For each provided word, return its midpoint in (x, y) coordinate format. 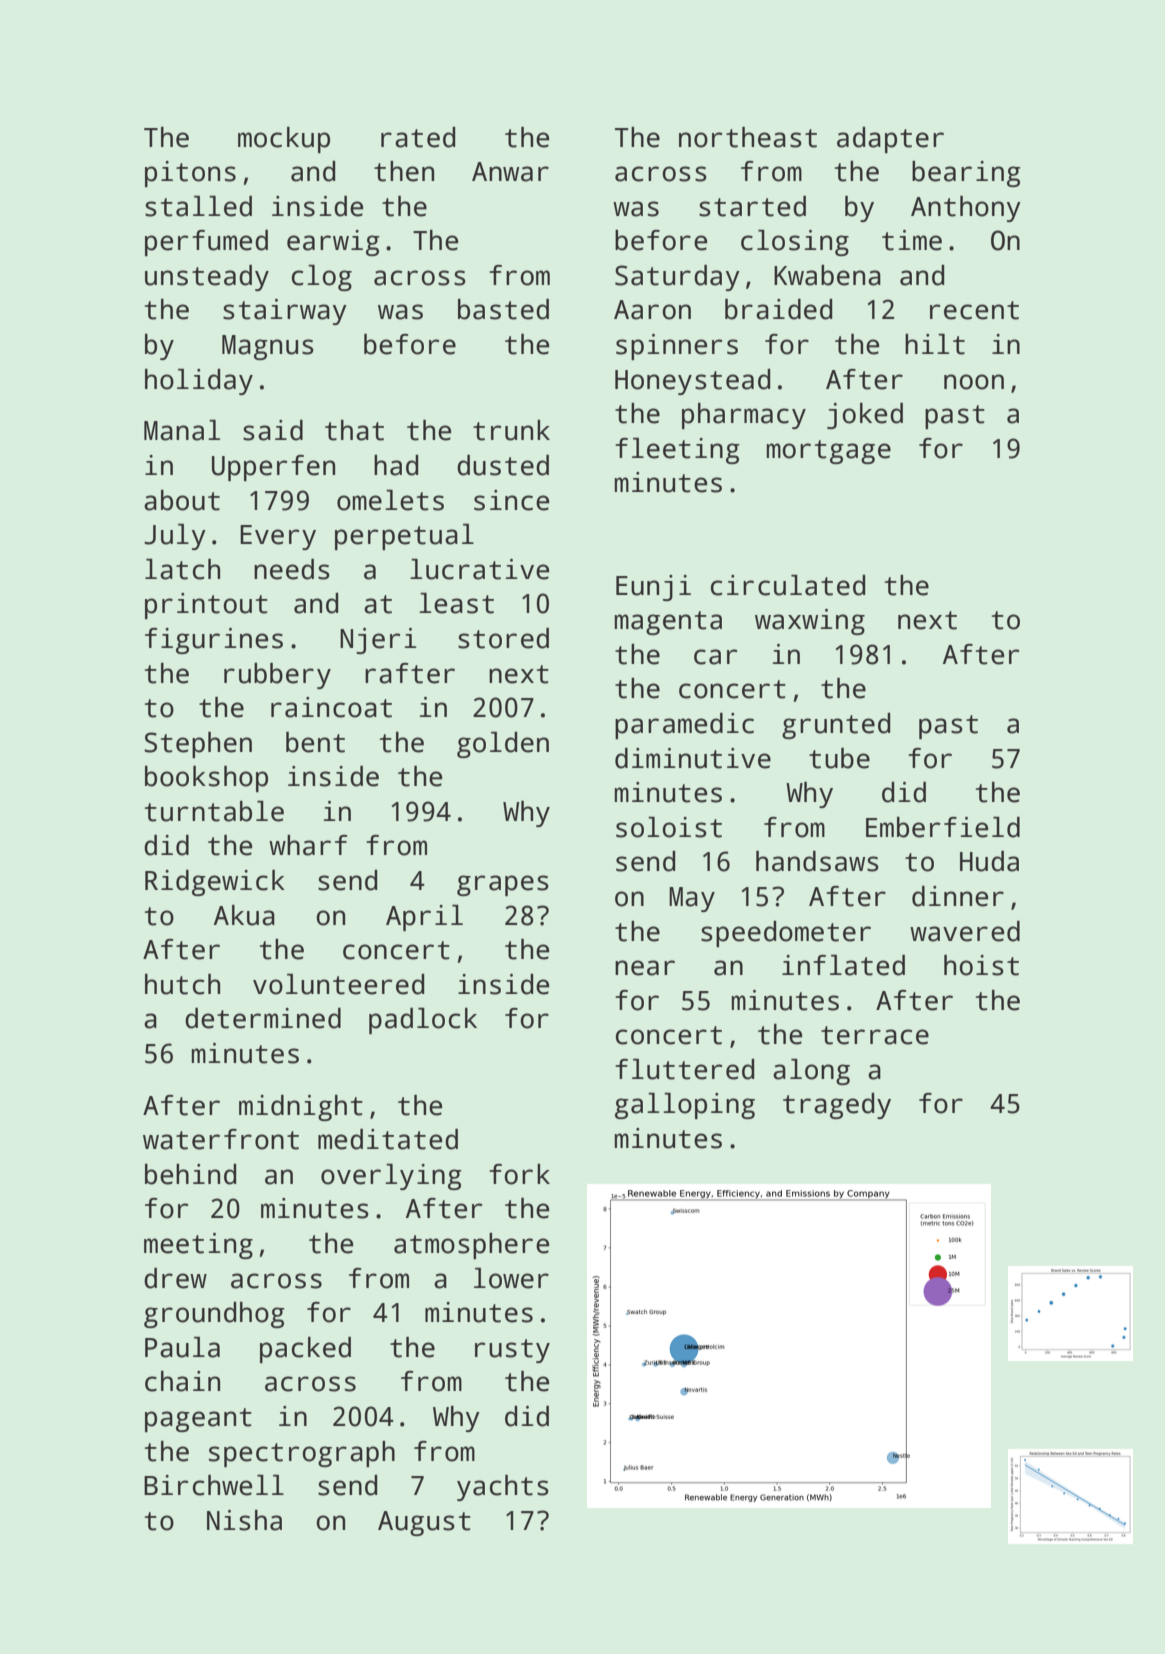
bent (315, 742)
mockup (284, 140)
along (811, 1072)
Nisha (244, 1520)
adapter (890, 140)
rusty (512, 1351)
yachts (503, 1488)
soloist (669, 827)
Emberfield (943, 827)
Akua (244, 915)
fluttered (684, 1069)
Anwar (510, 172)
